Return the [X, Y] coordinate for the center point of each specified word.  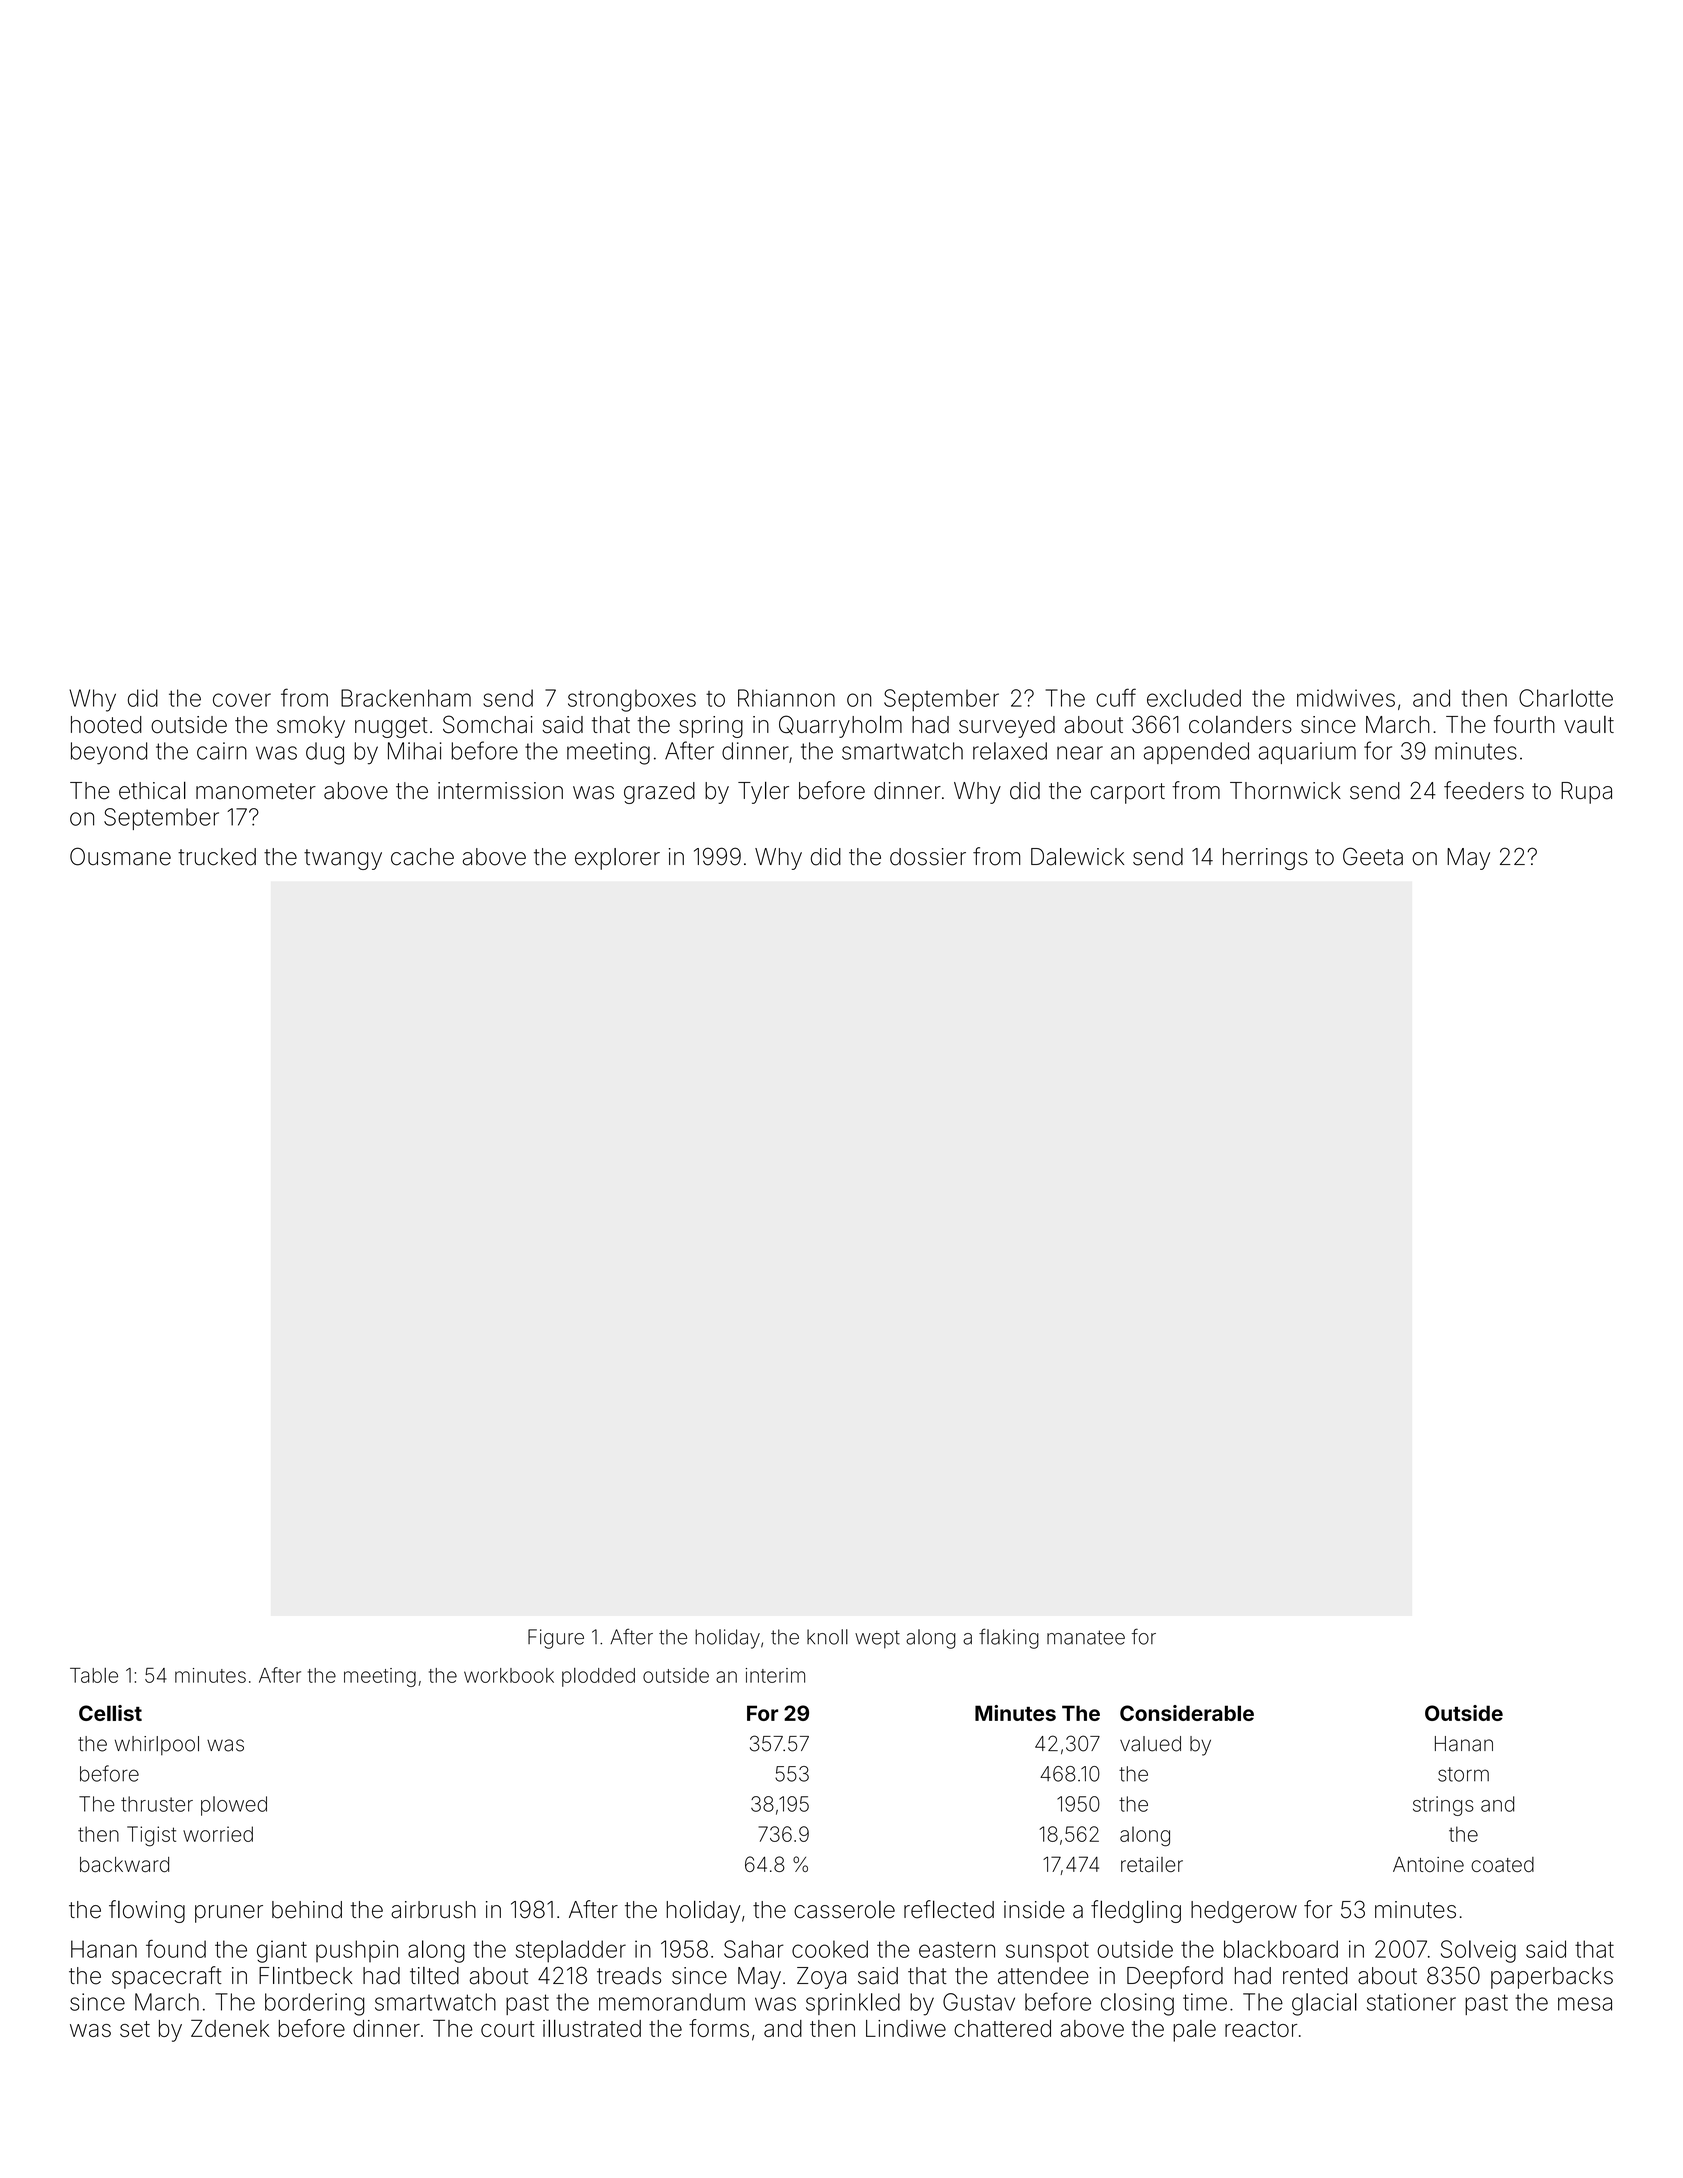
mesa [1585, 2004]
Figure [556, 1639]
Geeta [1373, 856]
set [135, 2029]
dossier [928, 857]
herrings [1265, 859]
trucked [217, 857]
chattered [1002, 2028]
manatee [1086, 1637]
